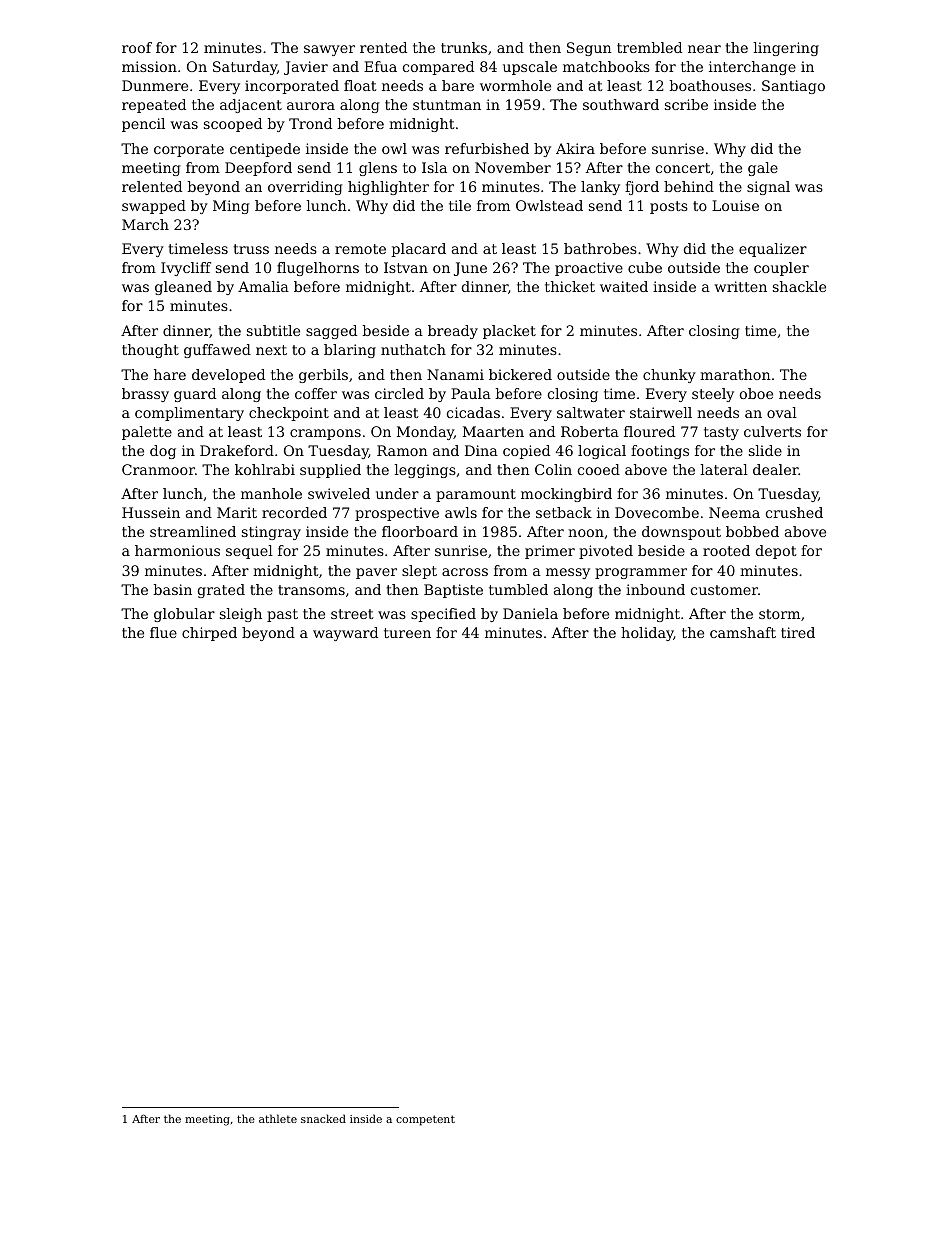 The image size is (952, 1233). What do you see at coordinates (163, 632) in the screenshot?
I see `flue` at bounding box center [163, 632].
